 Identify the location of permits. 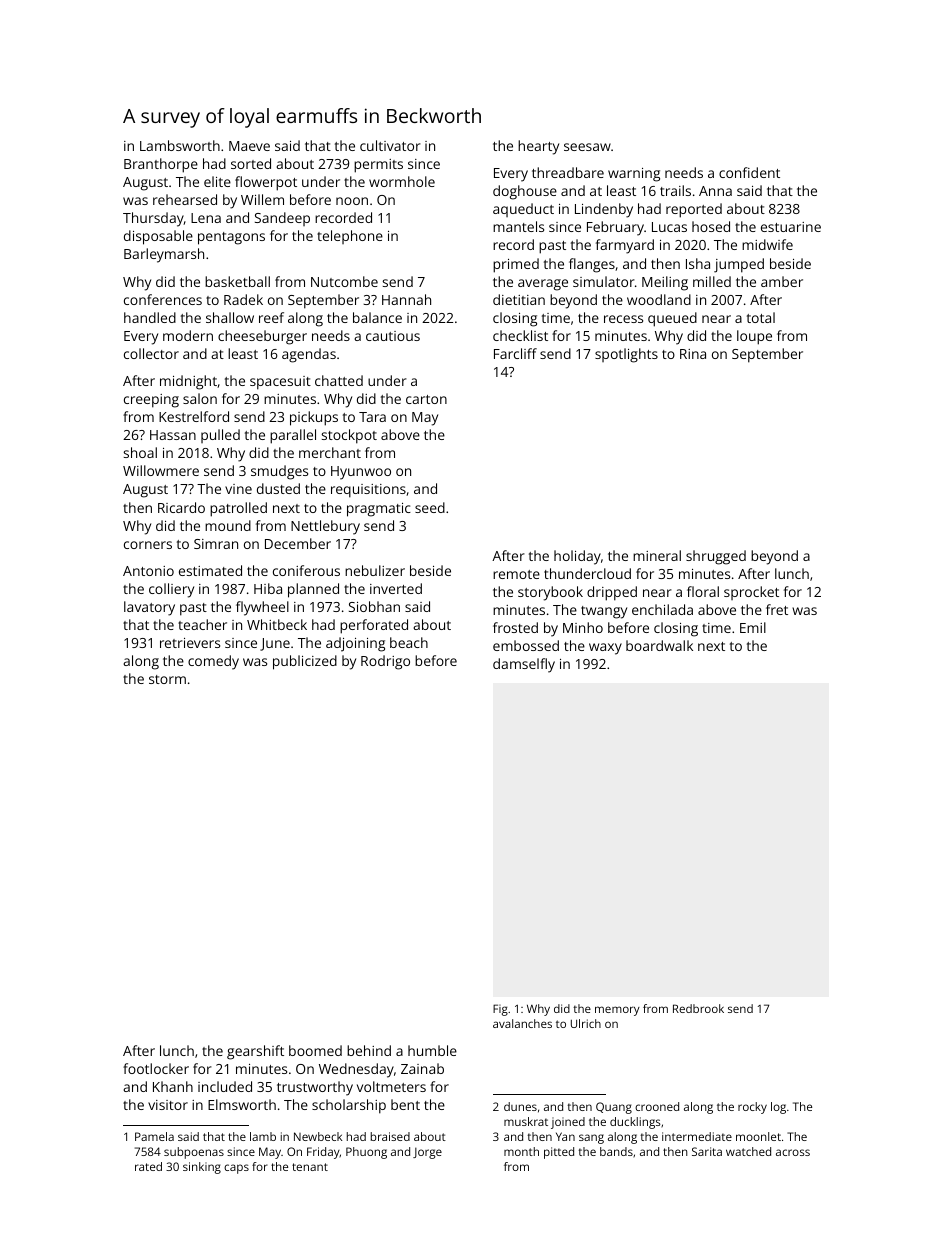
(378, 166).
